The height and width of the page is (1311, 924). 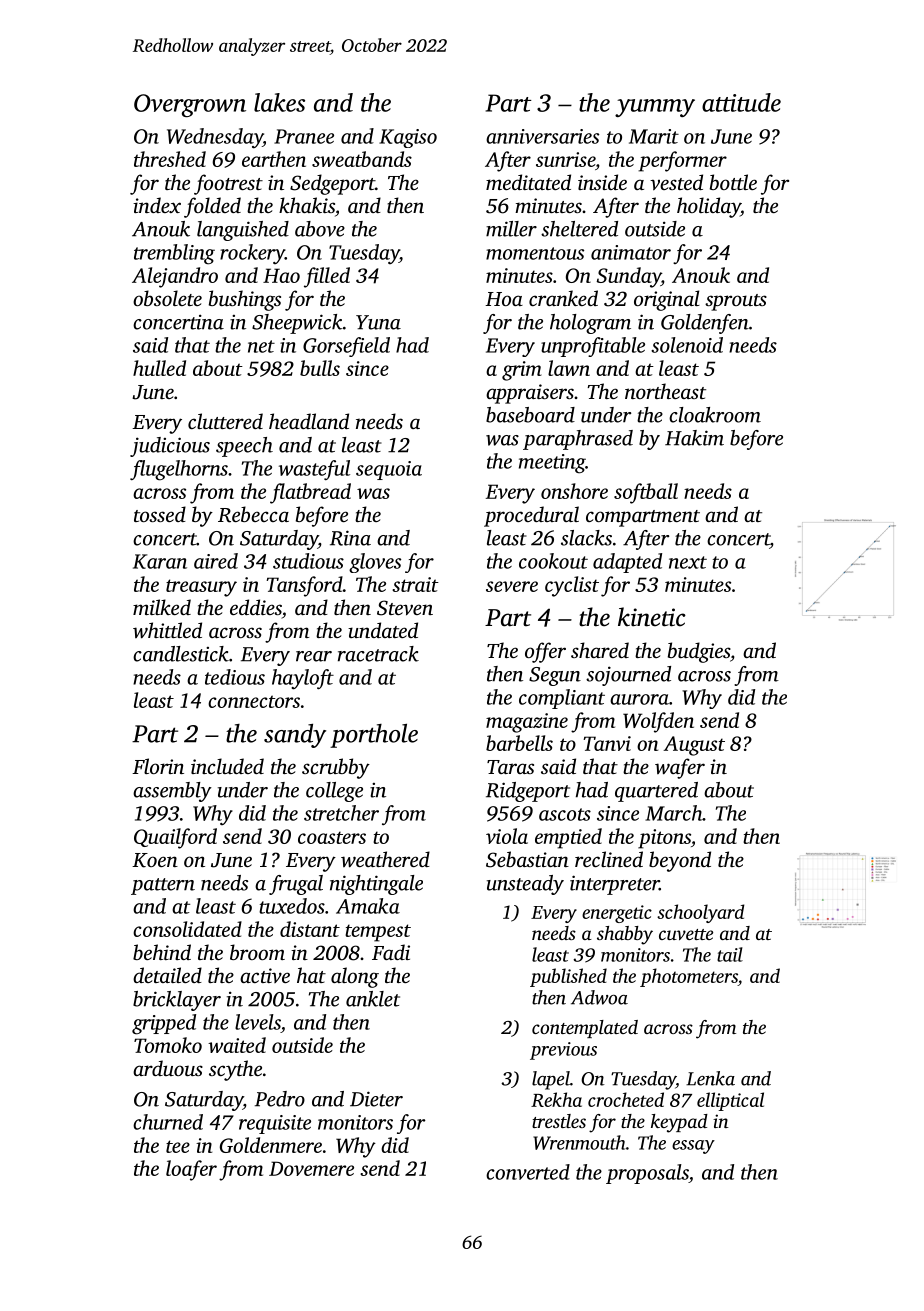 What do you see at coordinates (415, 584) in the page?
I see `strait` at bounding box center [415, 584].
